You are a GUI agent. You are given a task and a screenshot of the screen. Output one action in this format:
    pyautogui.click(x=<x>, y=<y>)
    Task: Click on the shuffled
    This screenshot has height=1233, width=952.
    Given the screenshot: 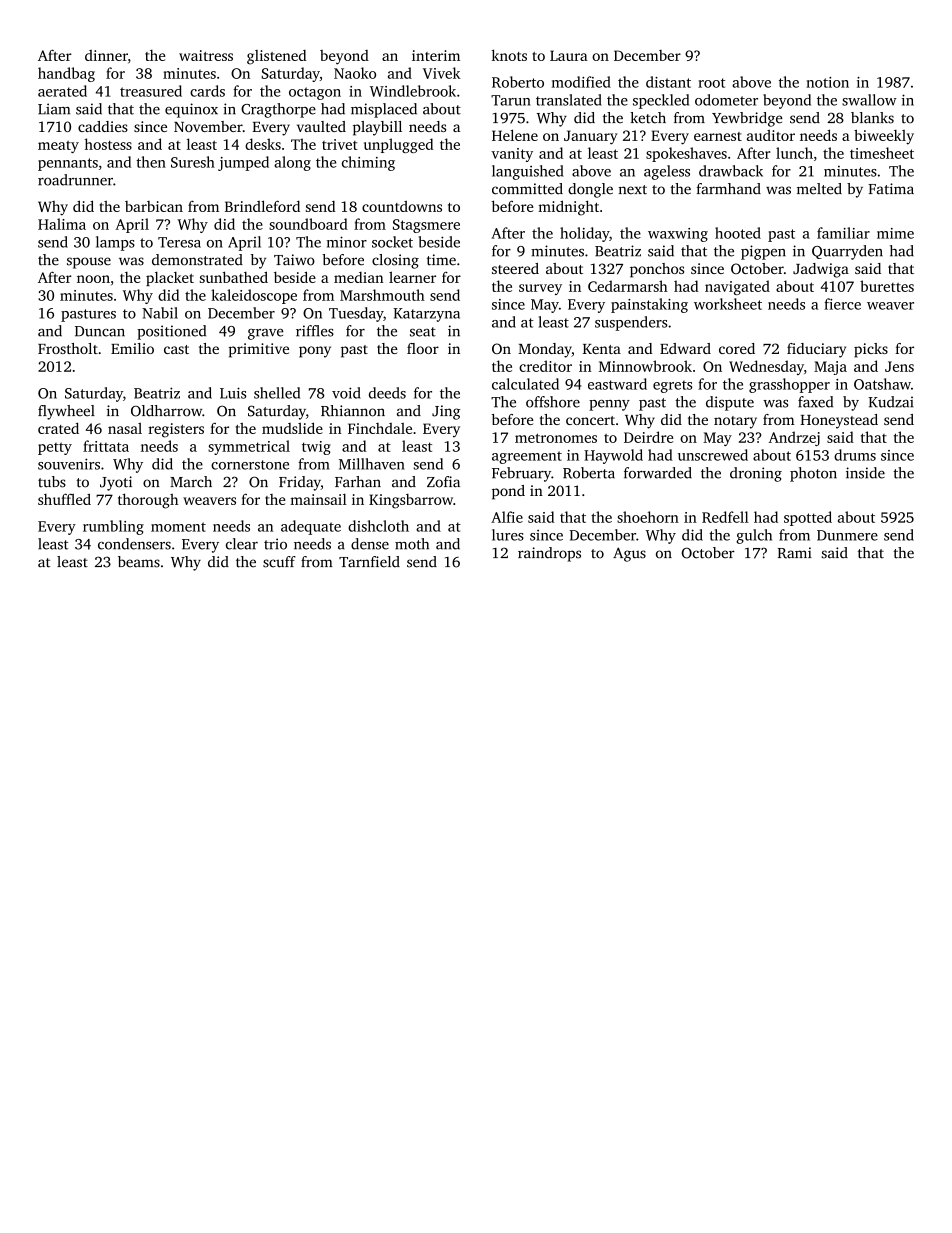 What is the action you would take?
    pyautogui.click(x=64, y=499)
